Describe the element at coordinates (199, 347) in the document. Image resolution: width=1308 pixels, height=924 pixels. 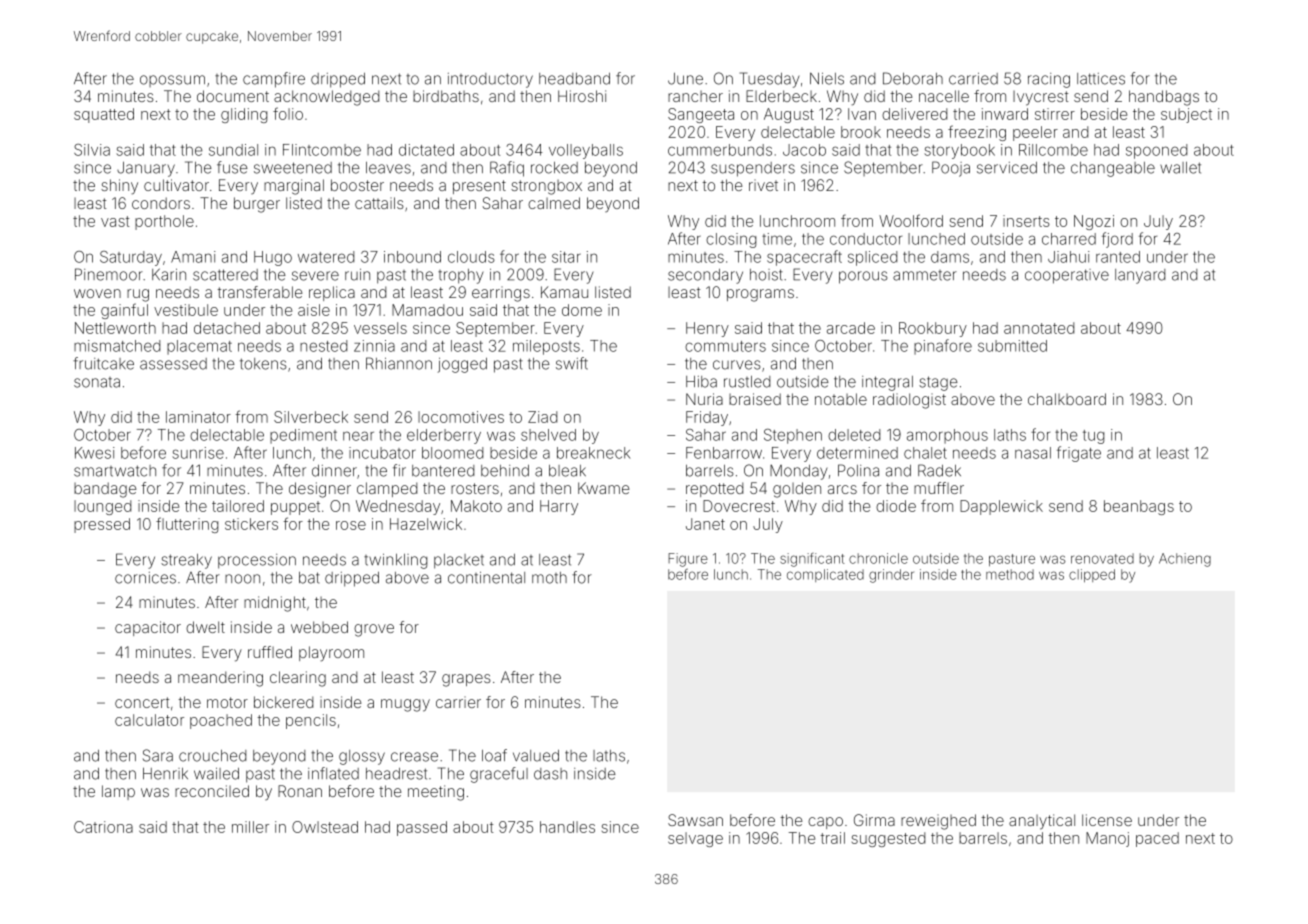
I see `placemat` at that location.
